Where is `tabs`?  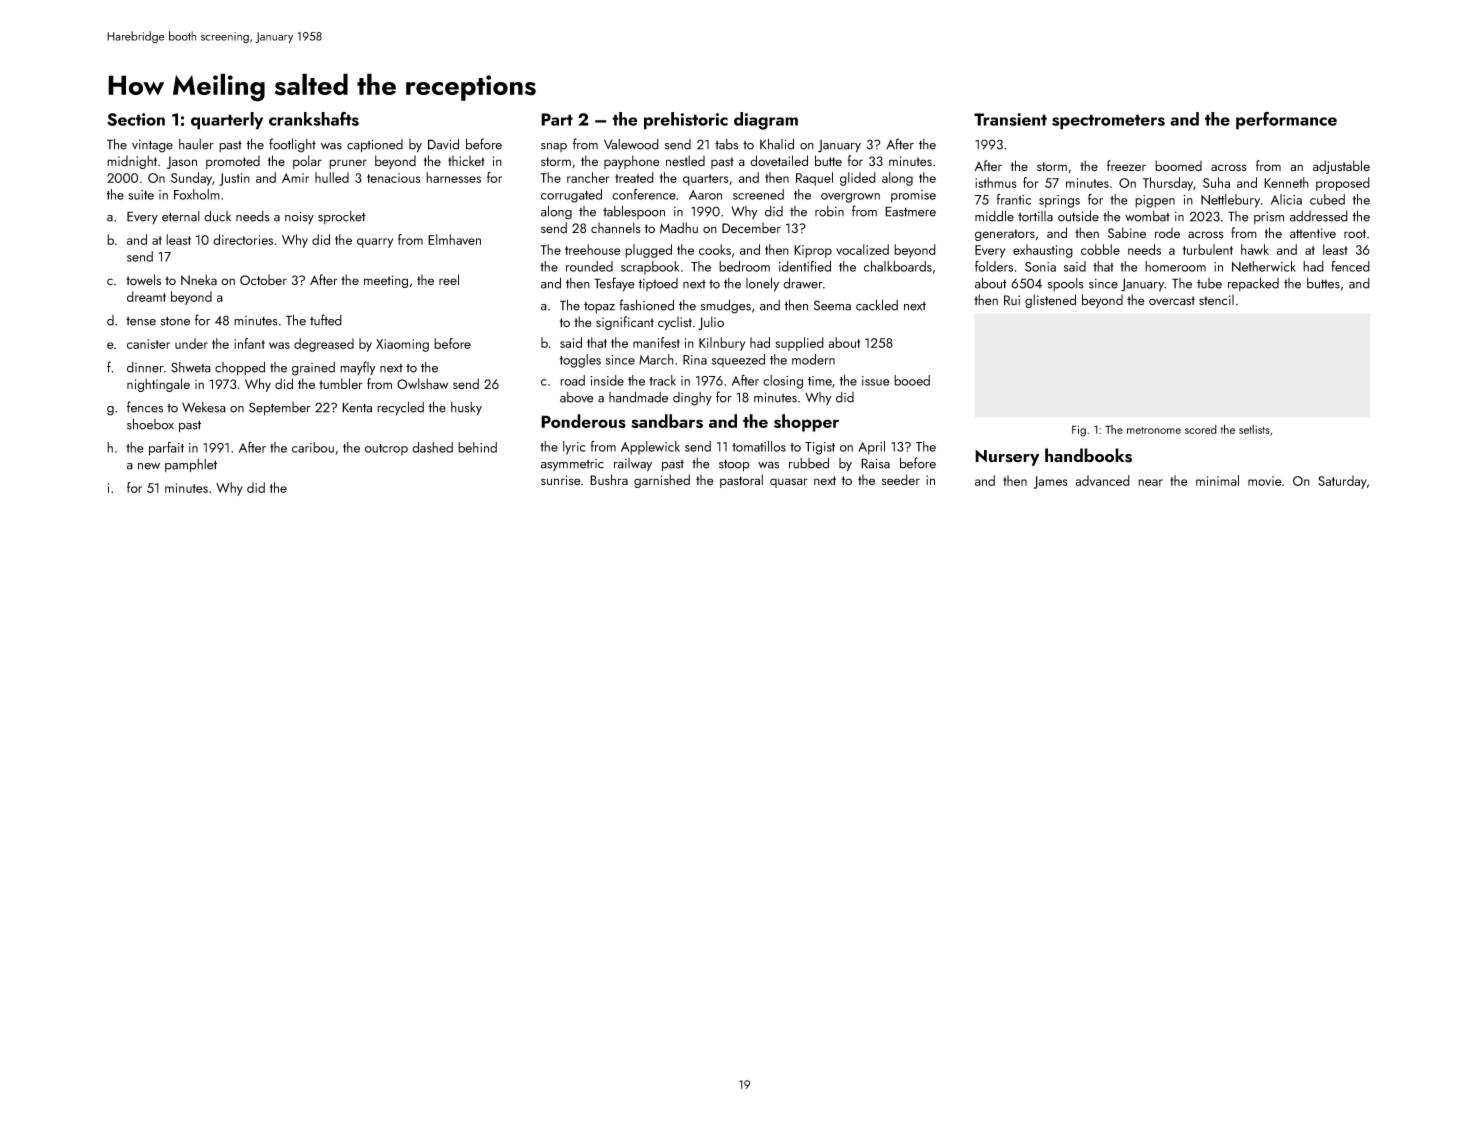
tabs is located at coordinates (726, 144).
